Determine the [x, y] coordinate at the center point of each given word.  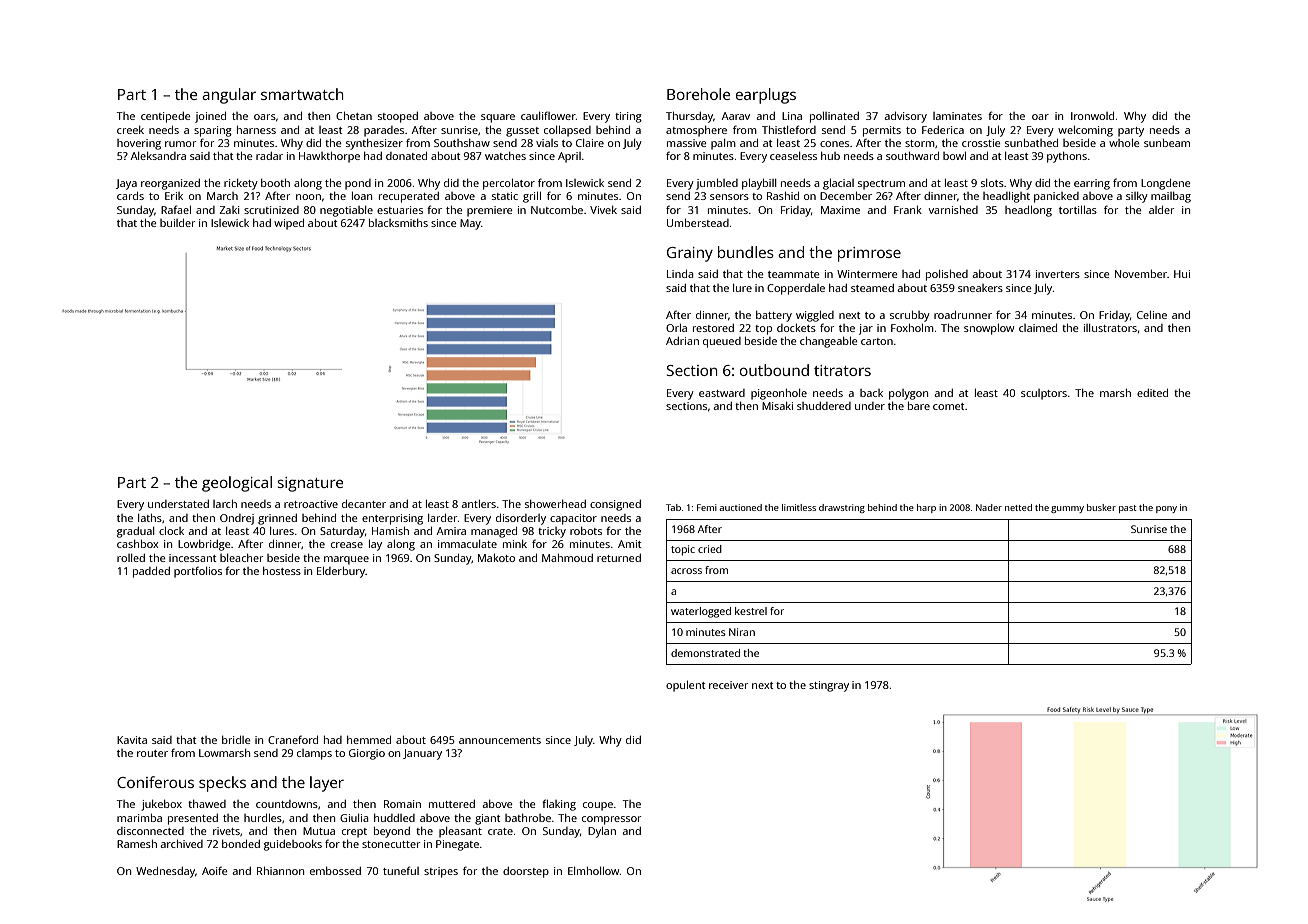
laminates [957, 116]
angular [229, 96]
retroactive [311, 504]
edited [1152, 393]
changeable [829, 342]
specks [222, 784]
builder [177, 223]
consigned [615, 505]
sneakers [980, 288]
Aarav [736, 116]
